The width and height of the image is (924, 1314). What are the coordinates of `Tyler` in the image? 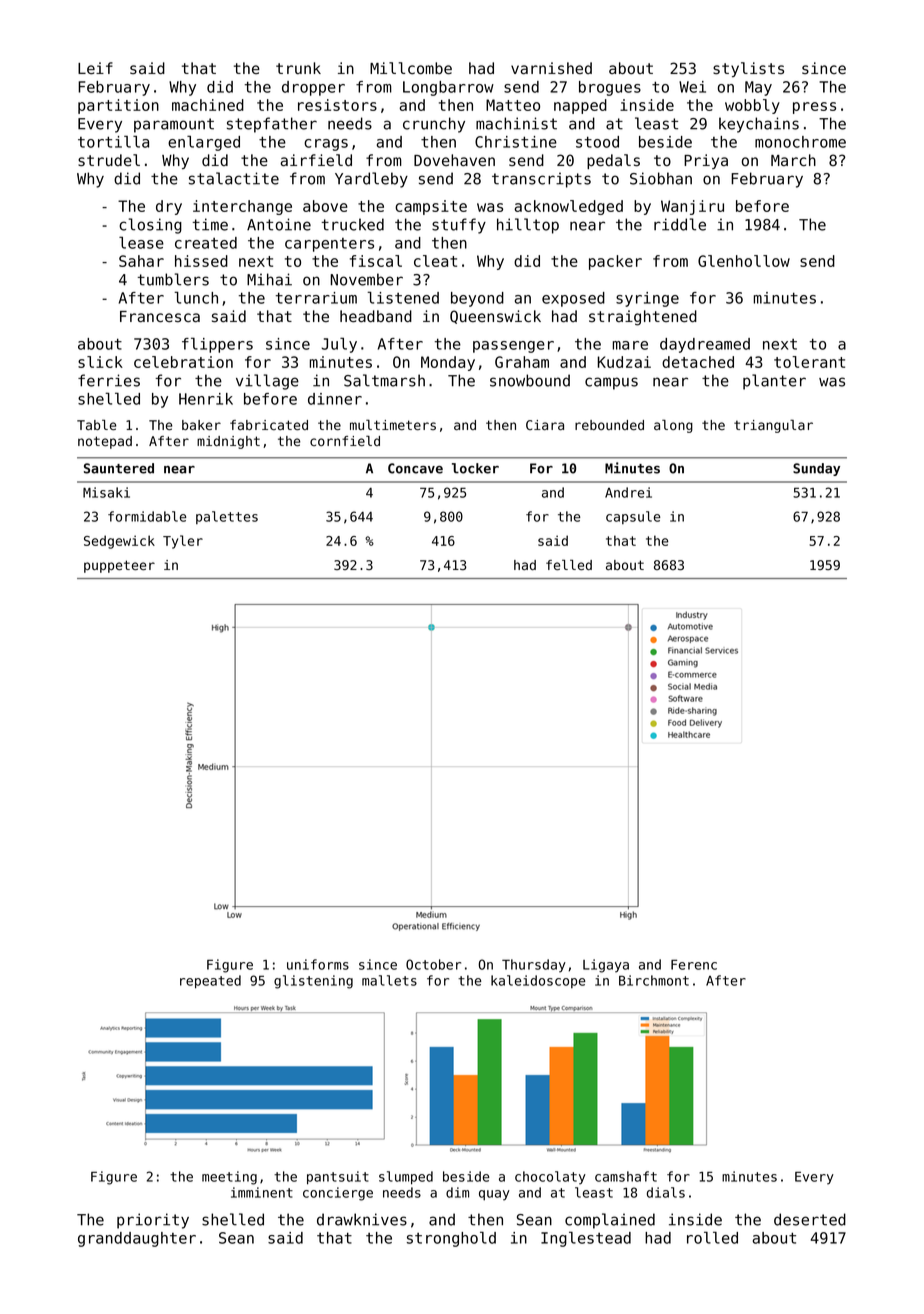 It's located at (183, 542).
